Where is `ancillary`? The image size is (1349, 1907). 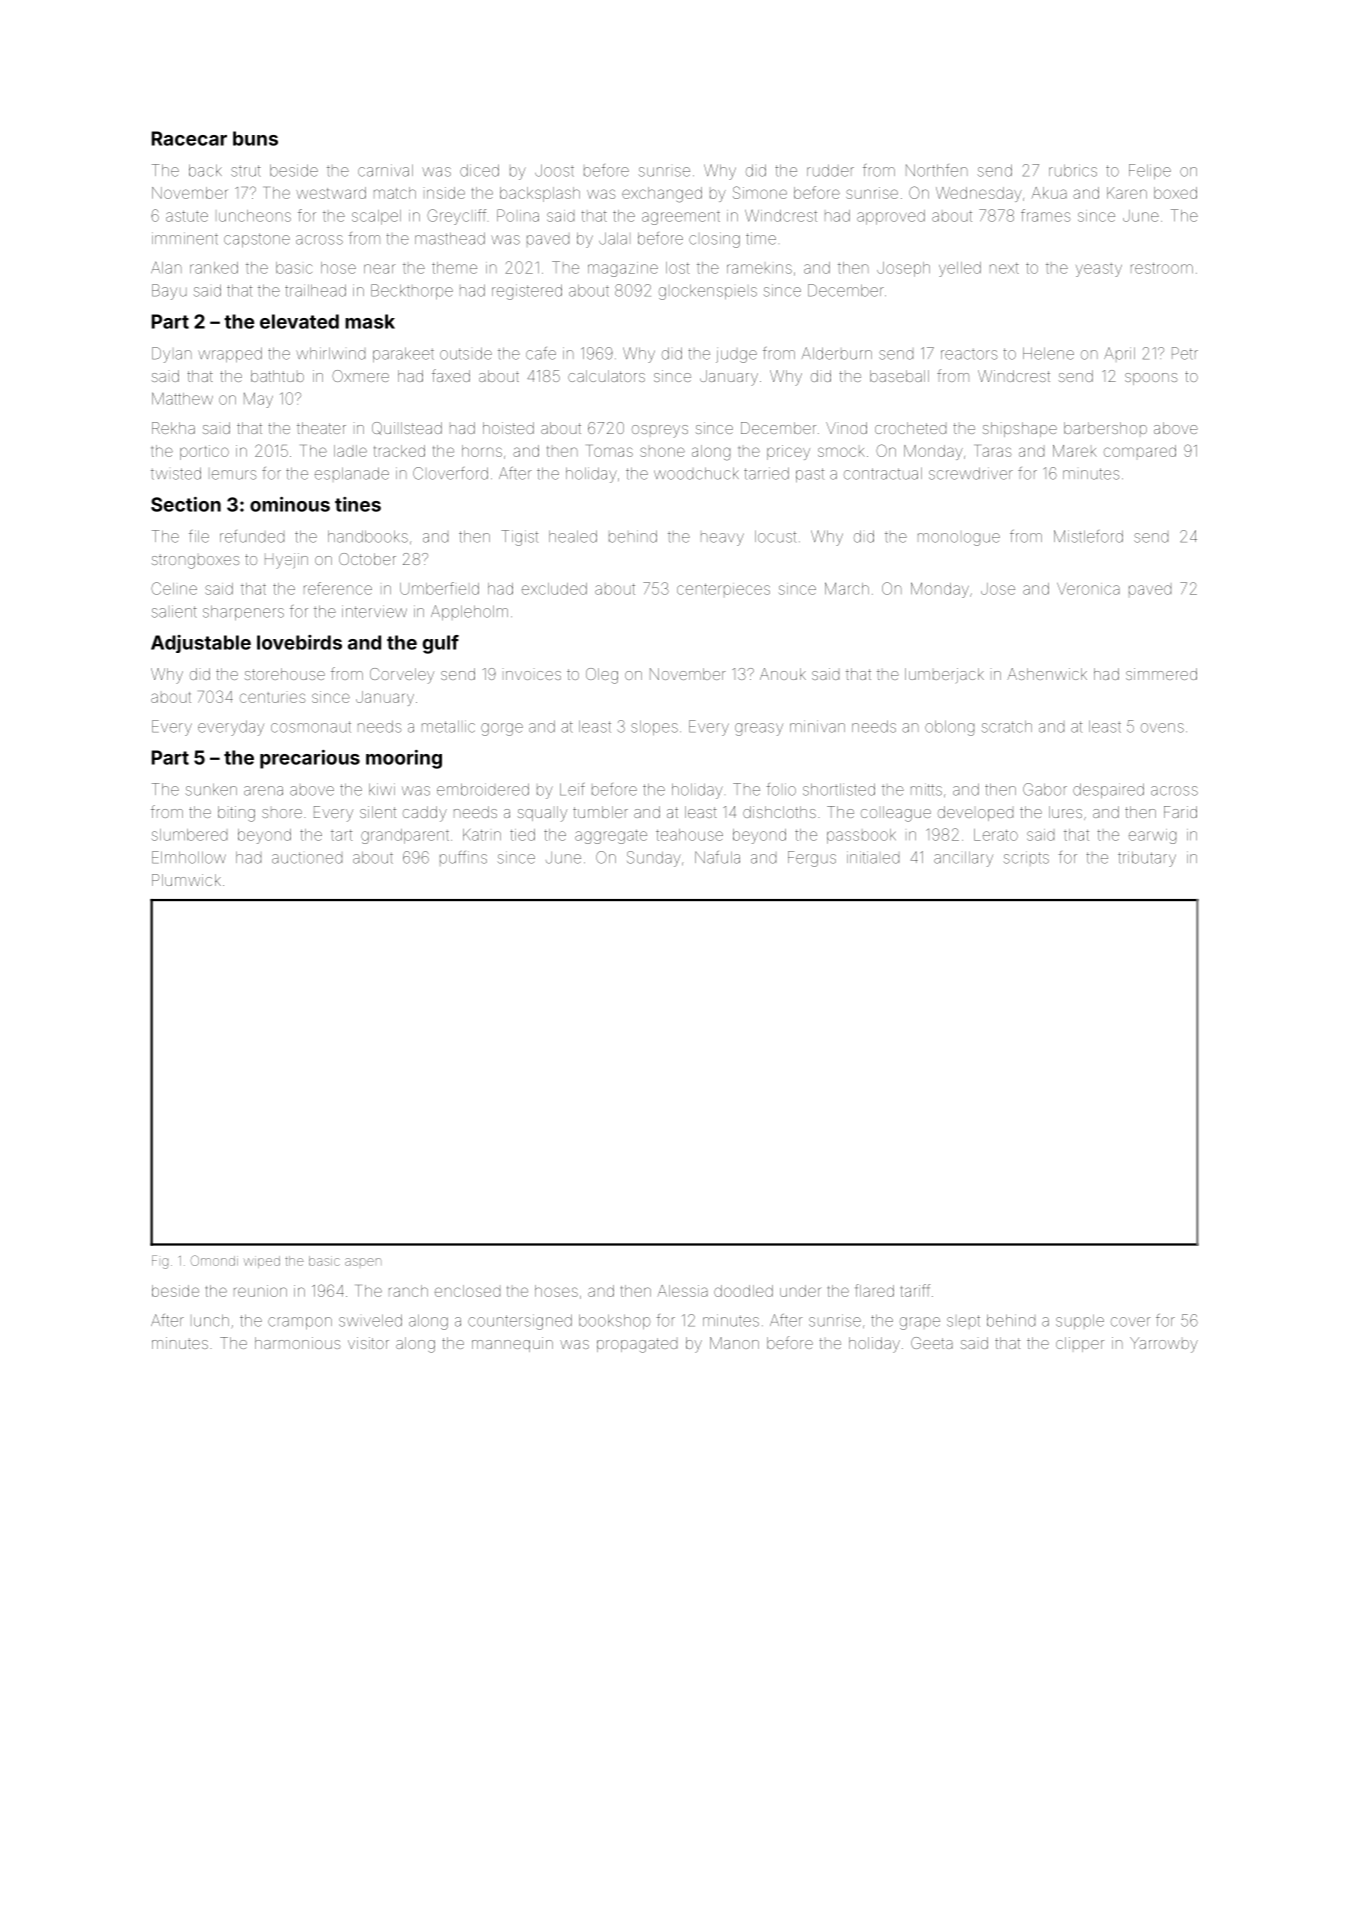
ancillary is located at coordinates (963, 859).
